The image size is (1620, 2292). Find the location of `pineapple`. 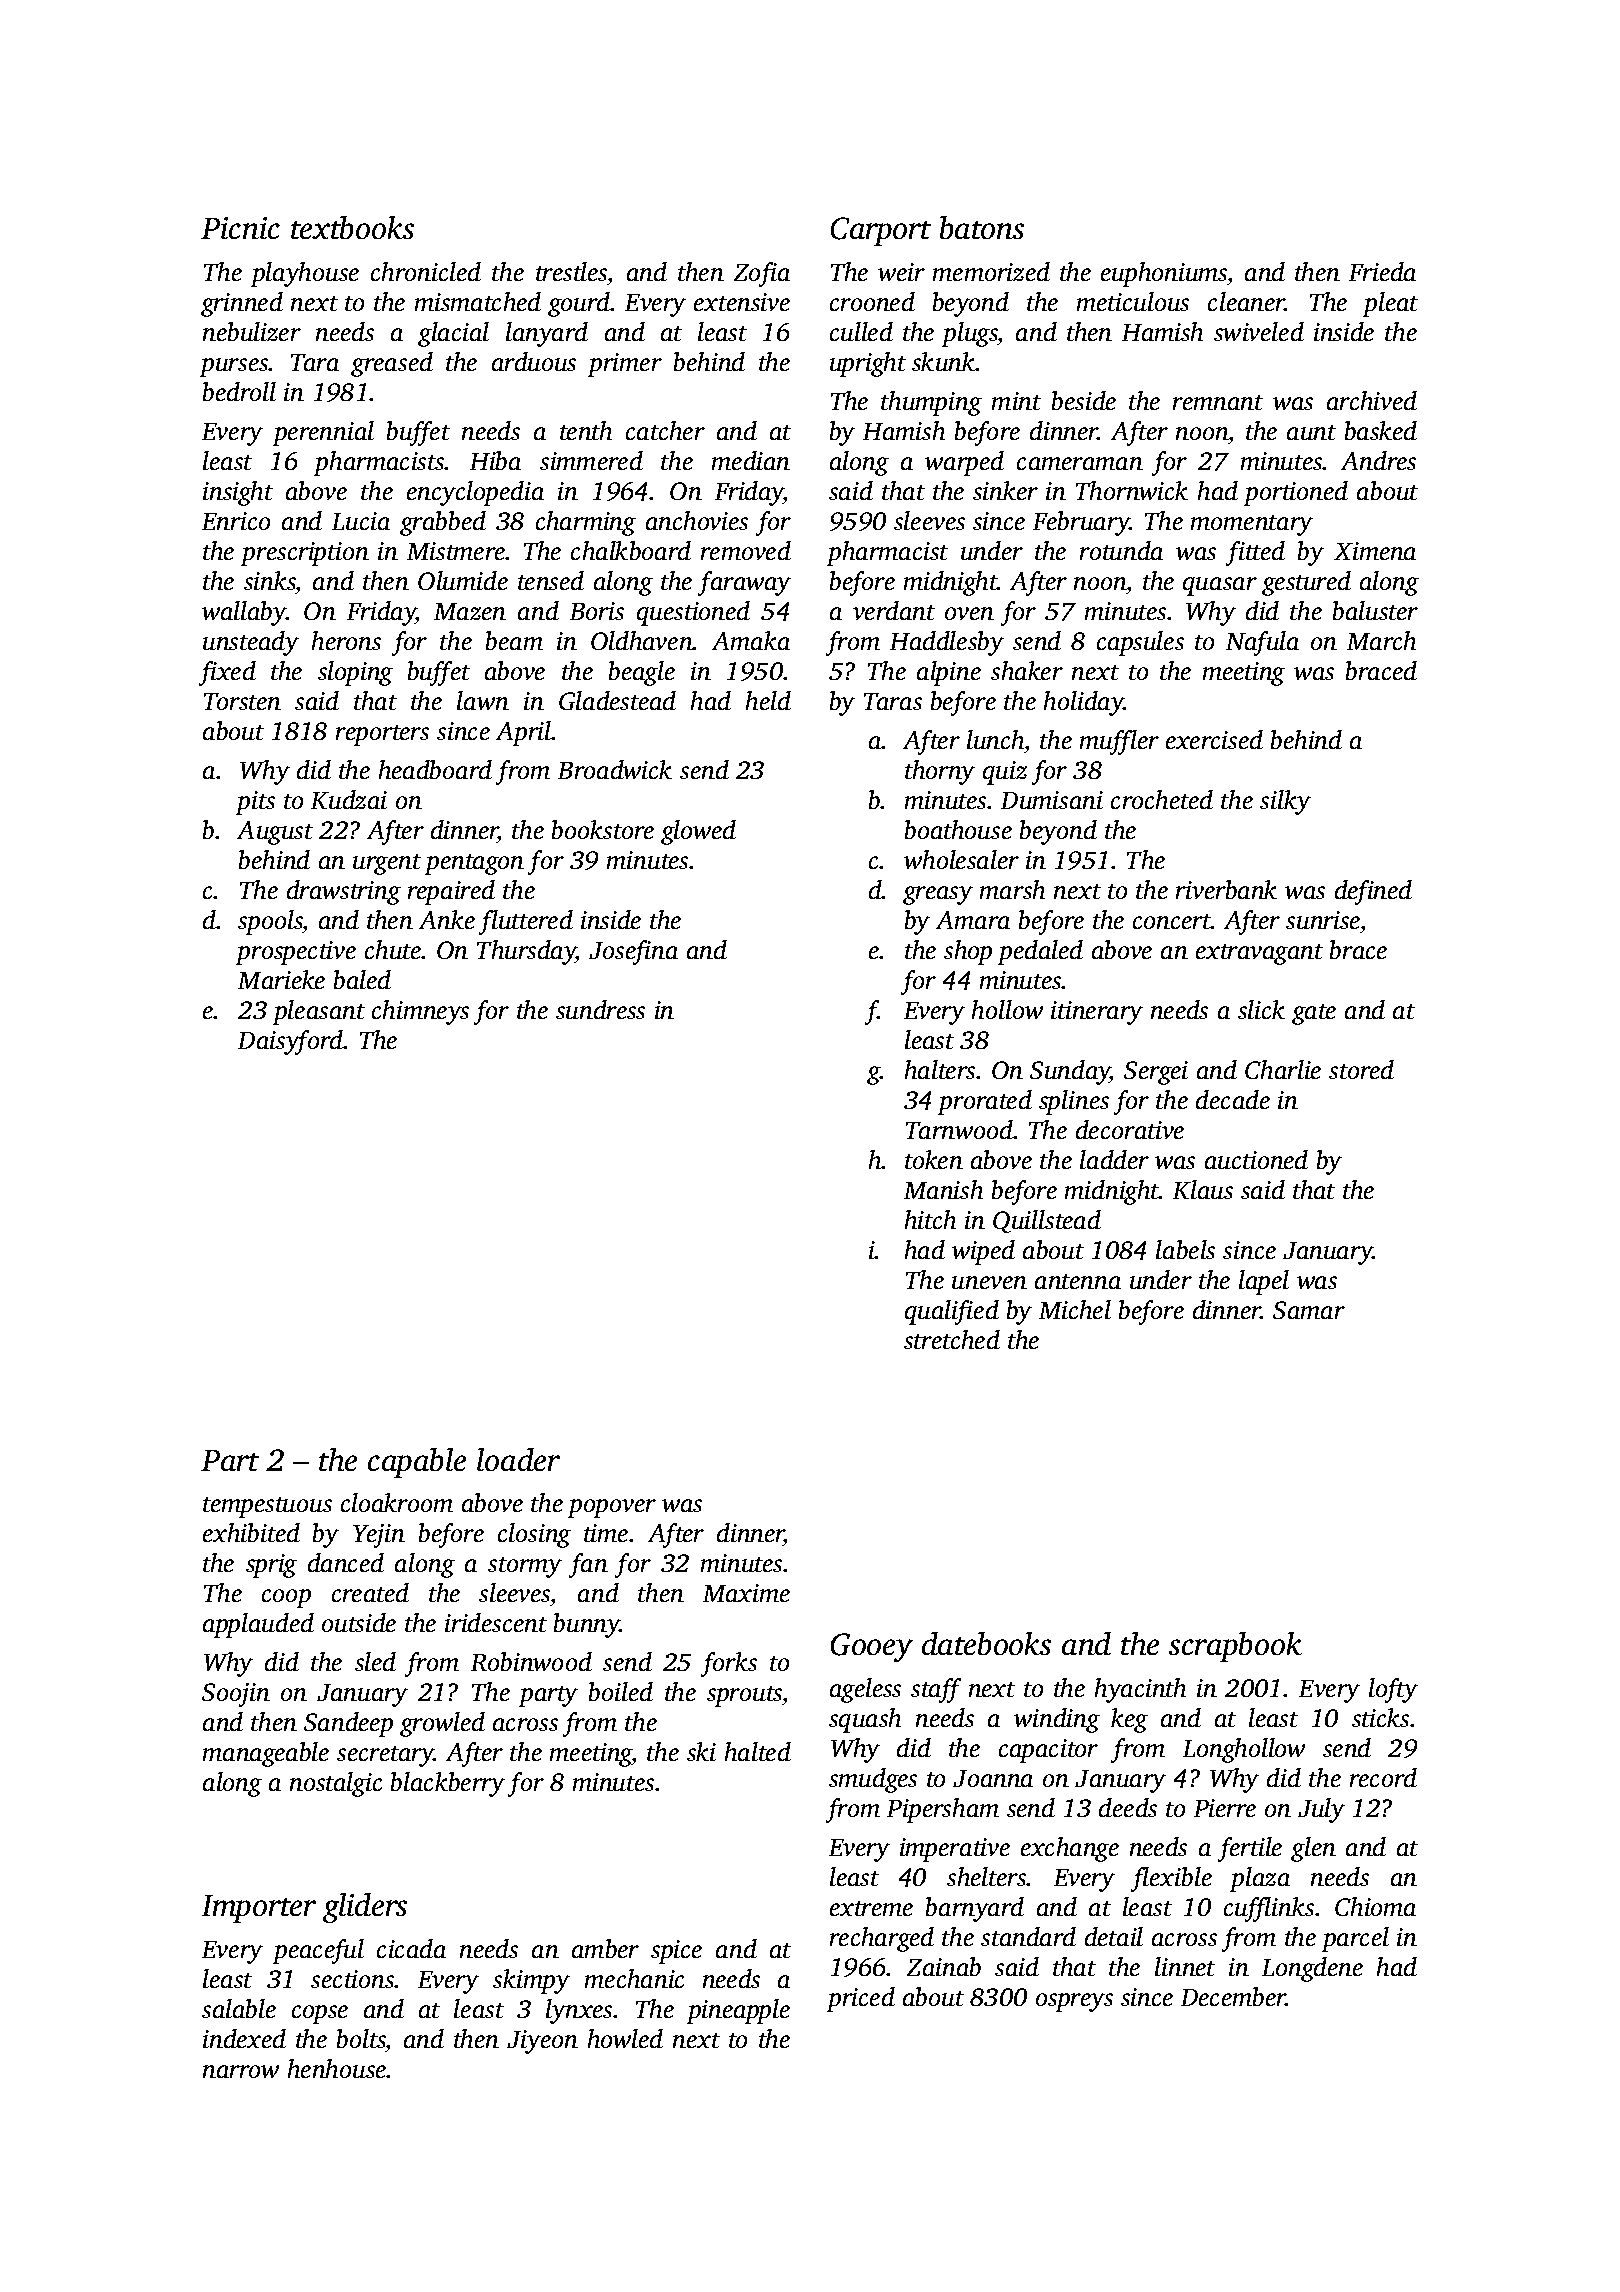

pineapple is located at coordinates (738, 2011).
